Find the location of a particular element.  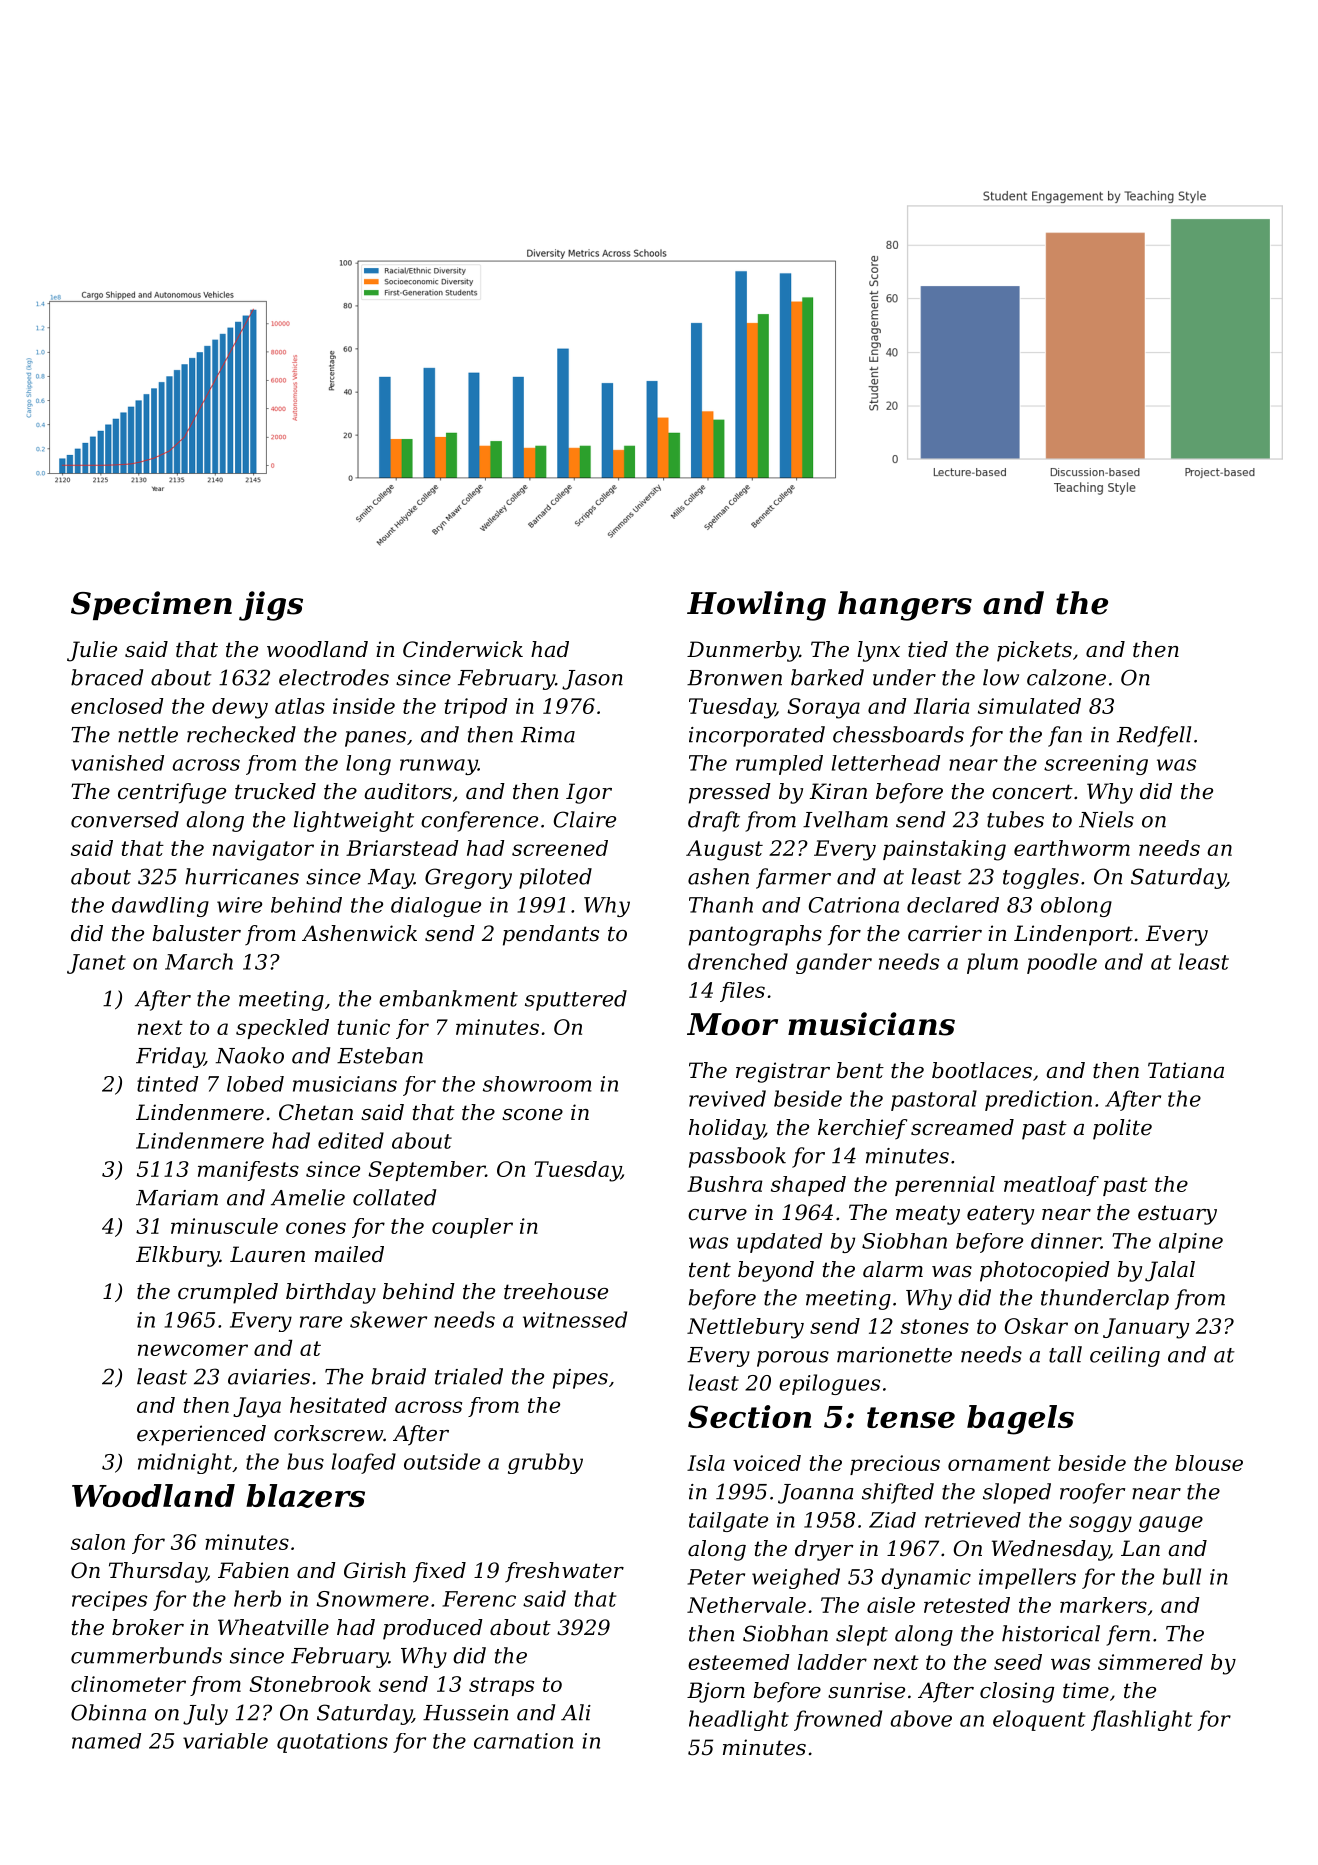

Cinderwick is located at coordinates (463, 649).
